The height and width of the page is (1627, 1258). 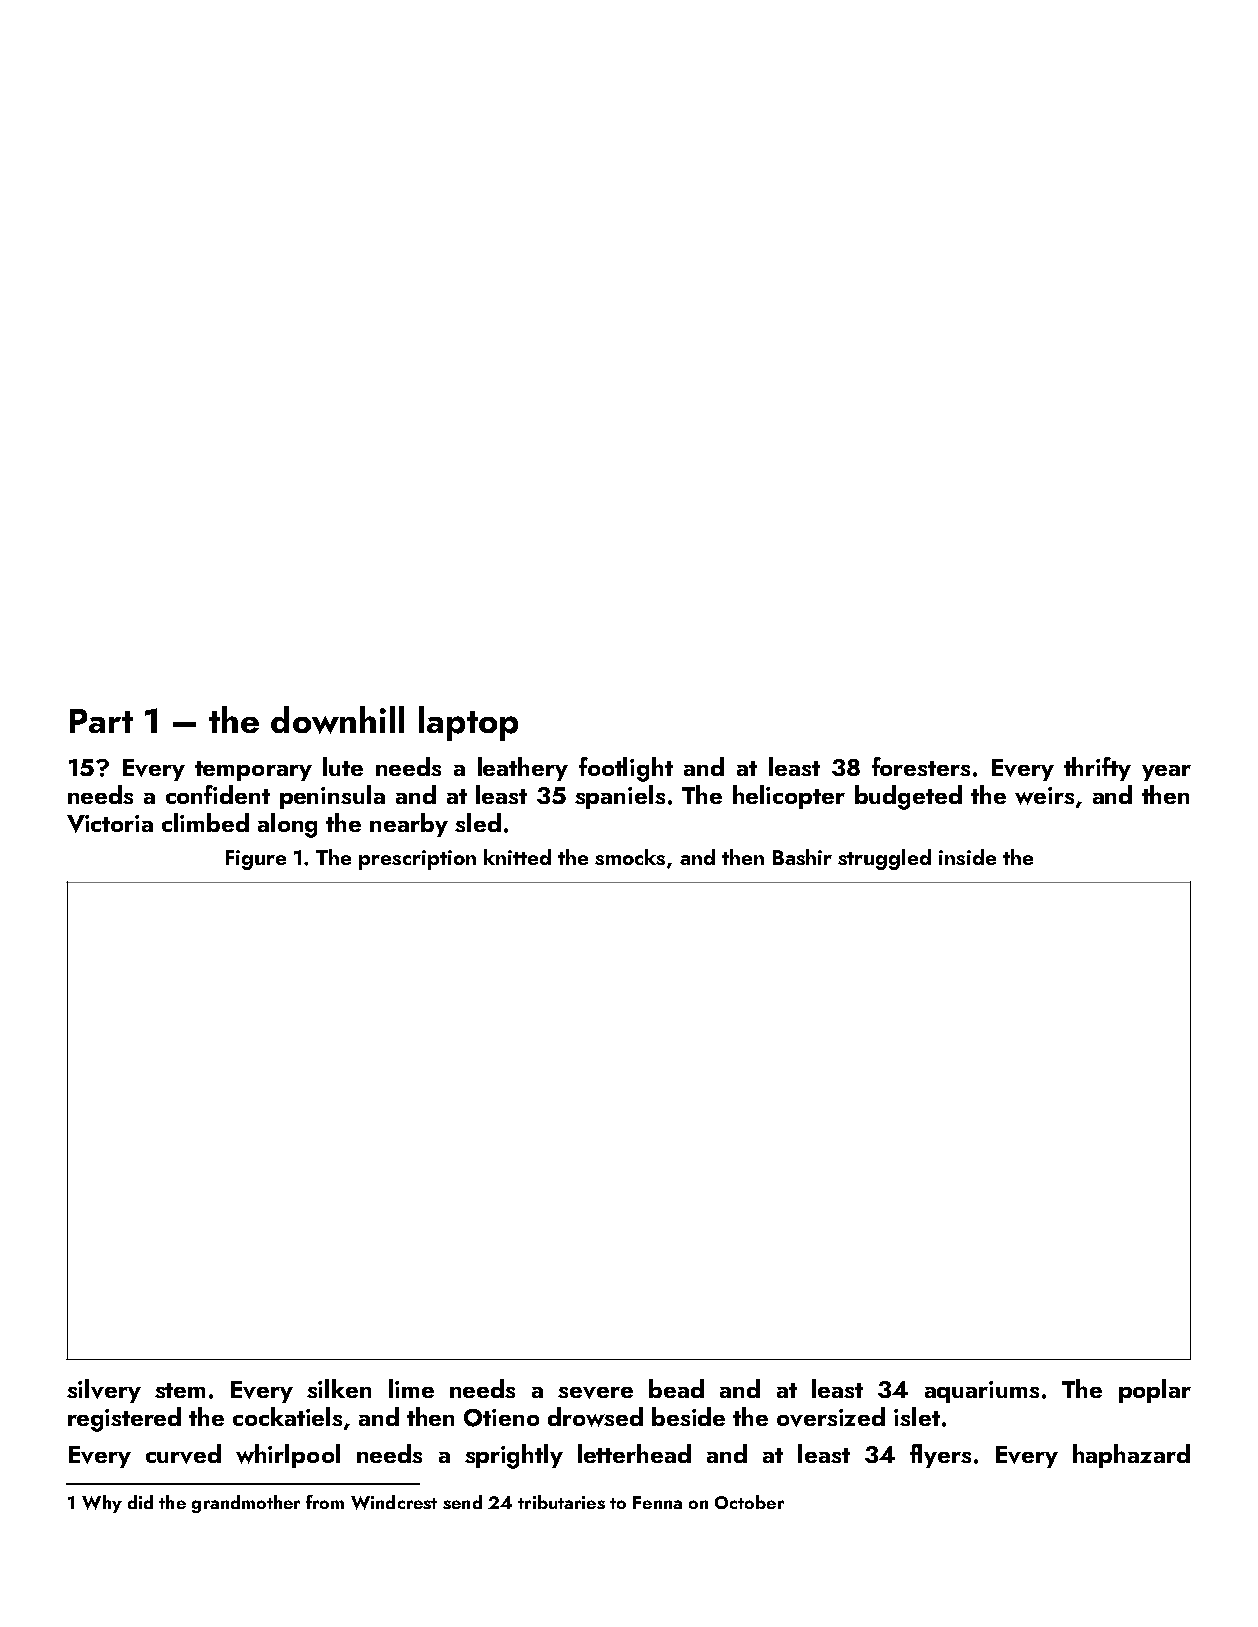 What do you see at coordinates (256, 860) in the page?
I see `Figure` at bounding box center [256, 860].
